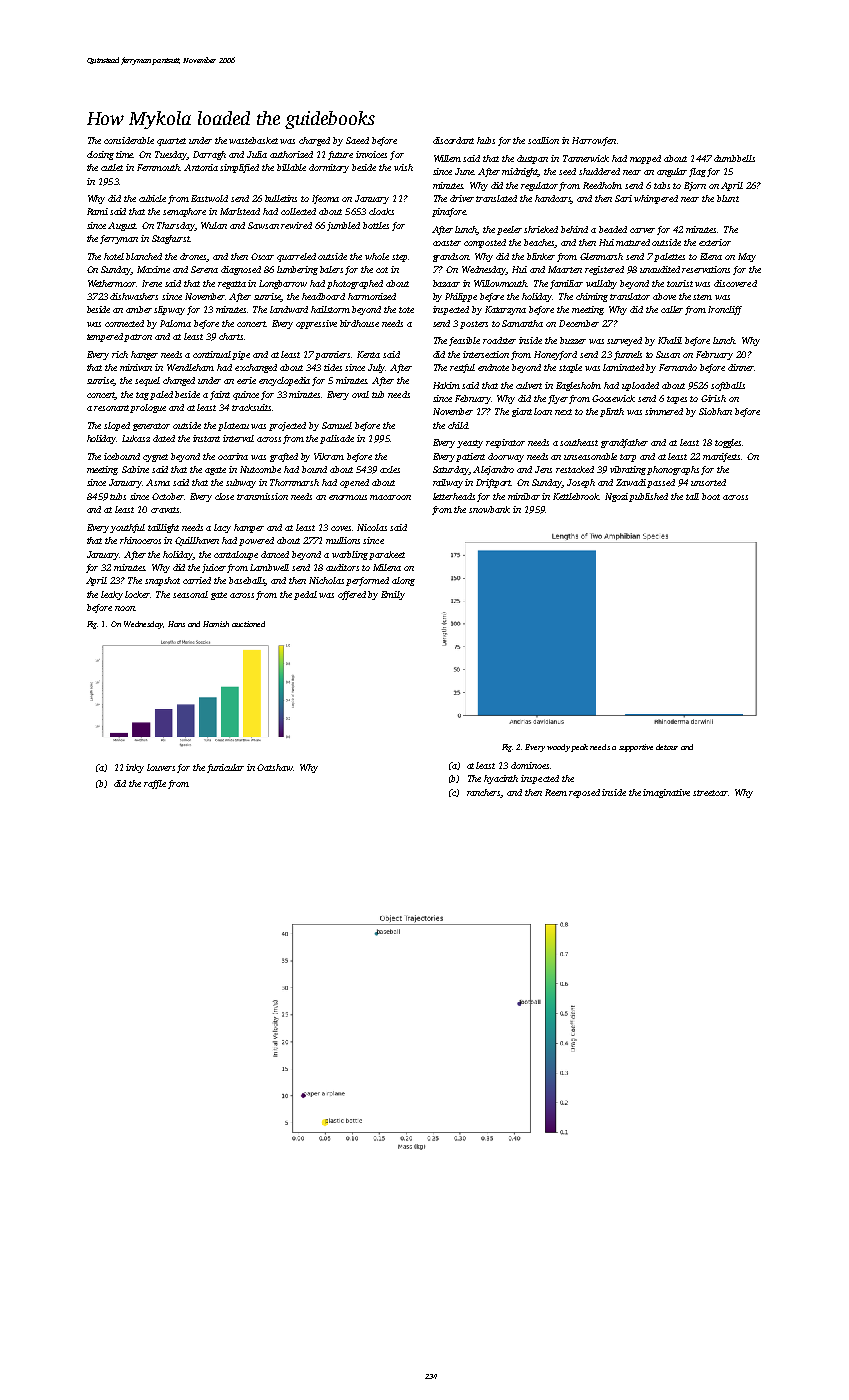 The width and height of the page is (849, 1400). Describe the element at coordinates (403, 167) in the page. I see `wish` at that location.
